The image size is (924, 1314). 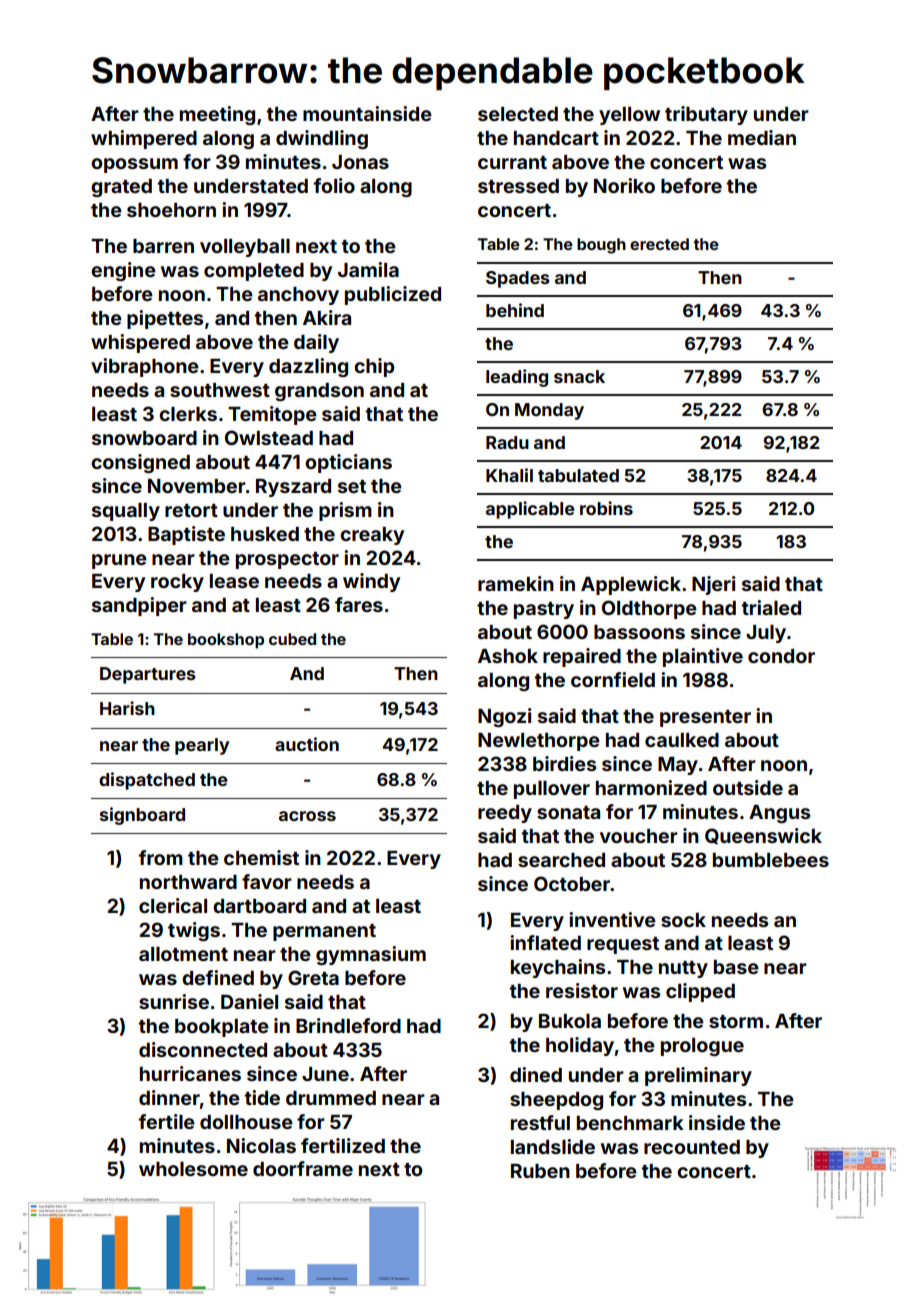 I want to click on snack, so click(x=579, y=376).
